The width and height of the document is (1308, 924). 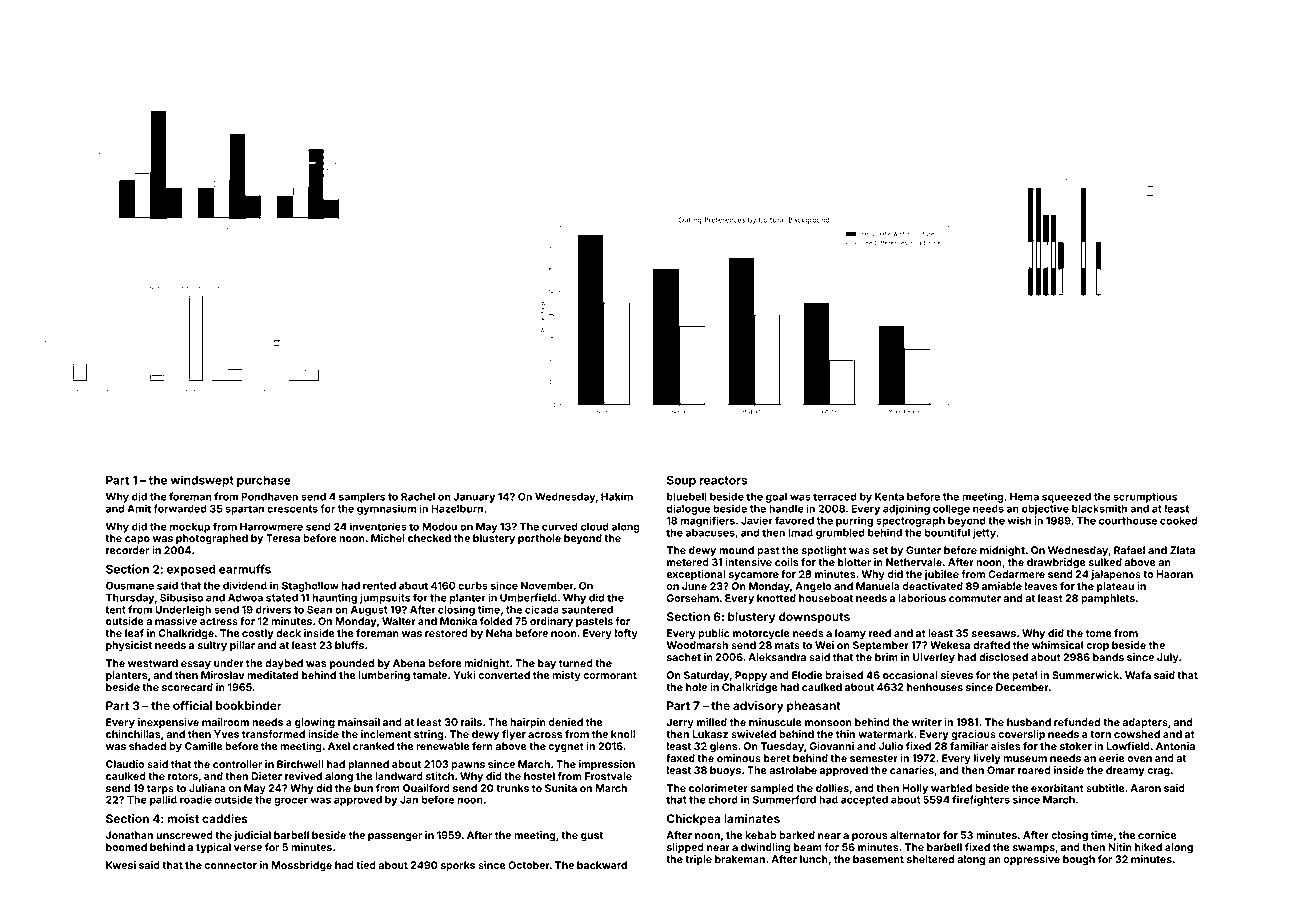 I want to click on tome, so click(x=1098, y=633).
